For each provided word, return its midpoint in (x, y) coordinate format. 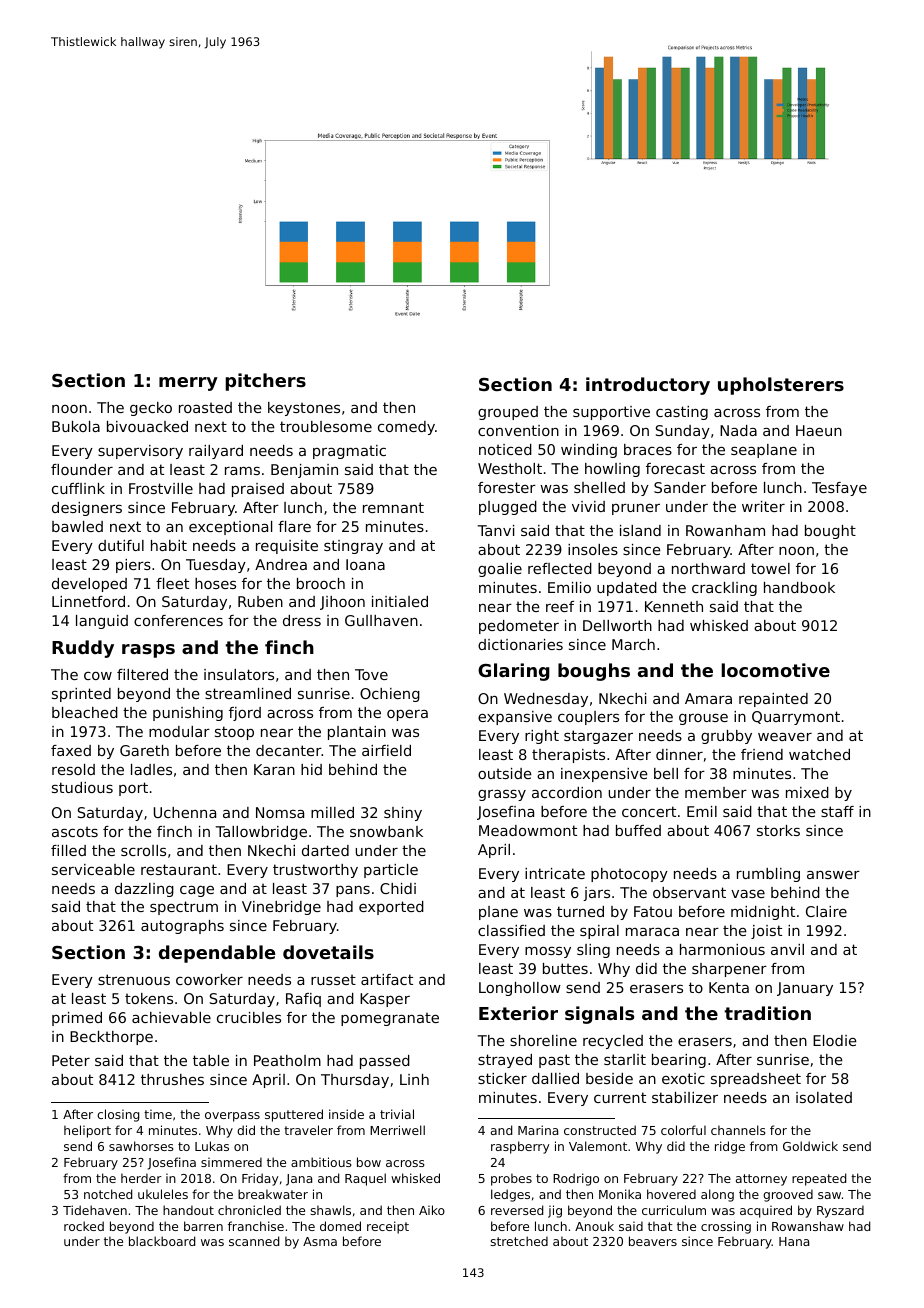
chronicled (249, 1210)
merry (188, 384)
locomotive (775, 670)
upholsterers (781, 386)
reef (560, 606)
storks (778, 830)
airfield (386, 750)
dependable (217, 954)
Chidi (398, 888)
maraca (652, 932)
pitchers (265, 382)
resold (73, 769)
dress (302, 620)
